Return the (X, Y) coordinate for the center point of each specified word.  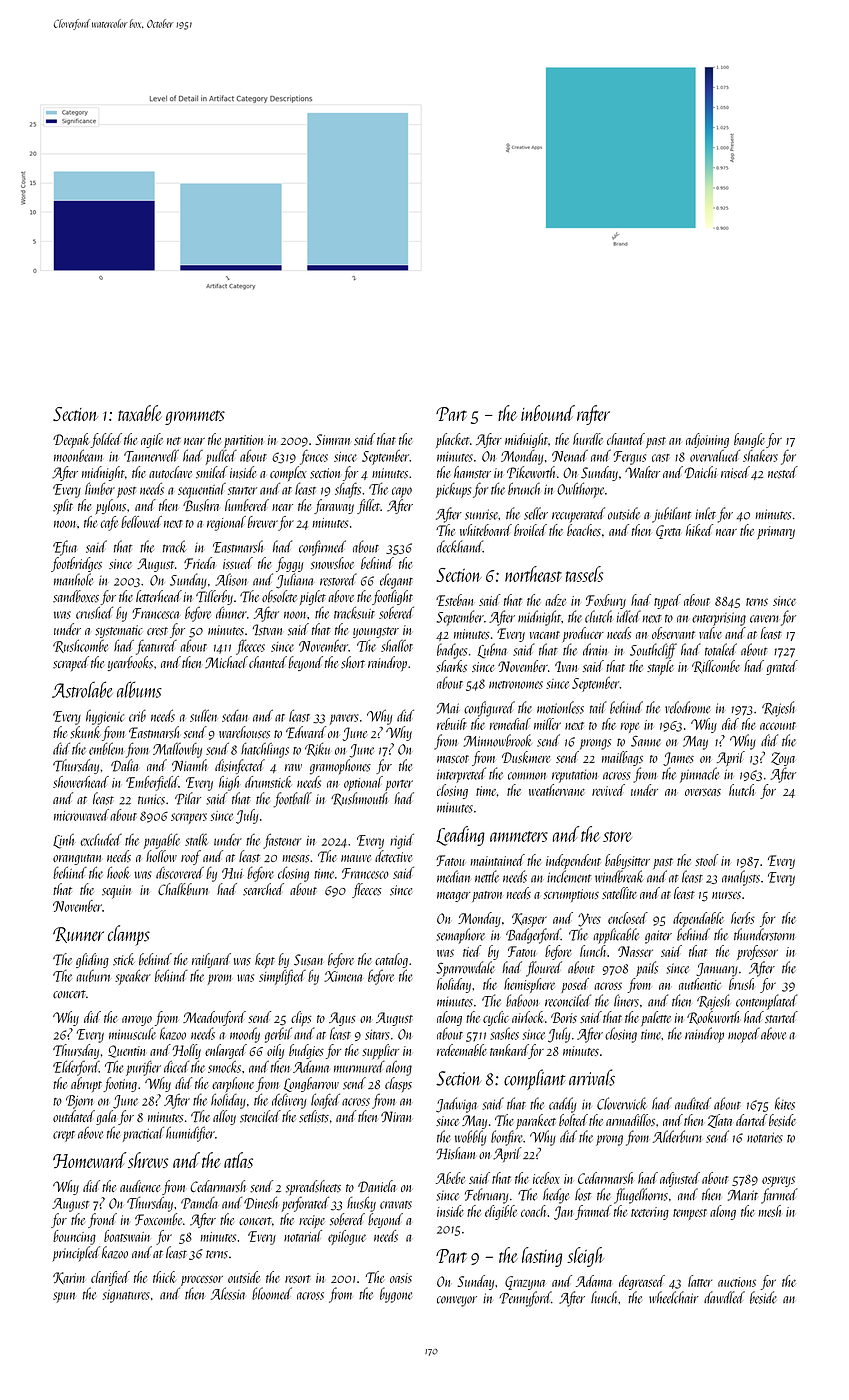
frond (102, 1220)
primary (776, 532)
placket (452, 440)
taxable (139, 413)
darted (751, 1120)
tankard (509, 1051)
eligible (501, 1212)
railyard (211, 960)
